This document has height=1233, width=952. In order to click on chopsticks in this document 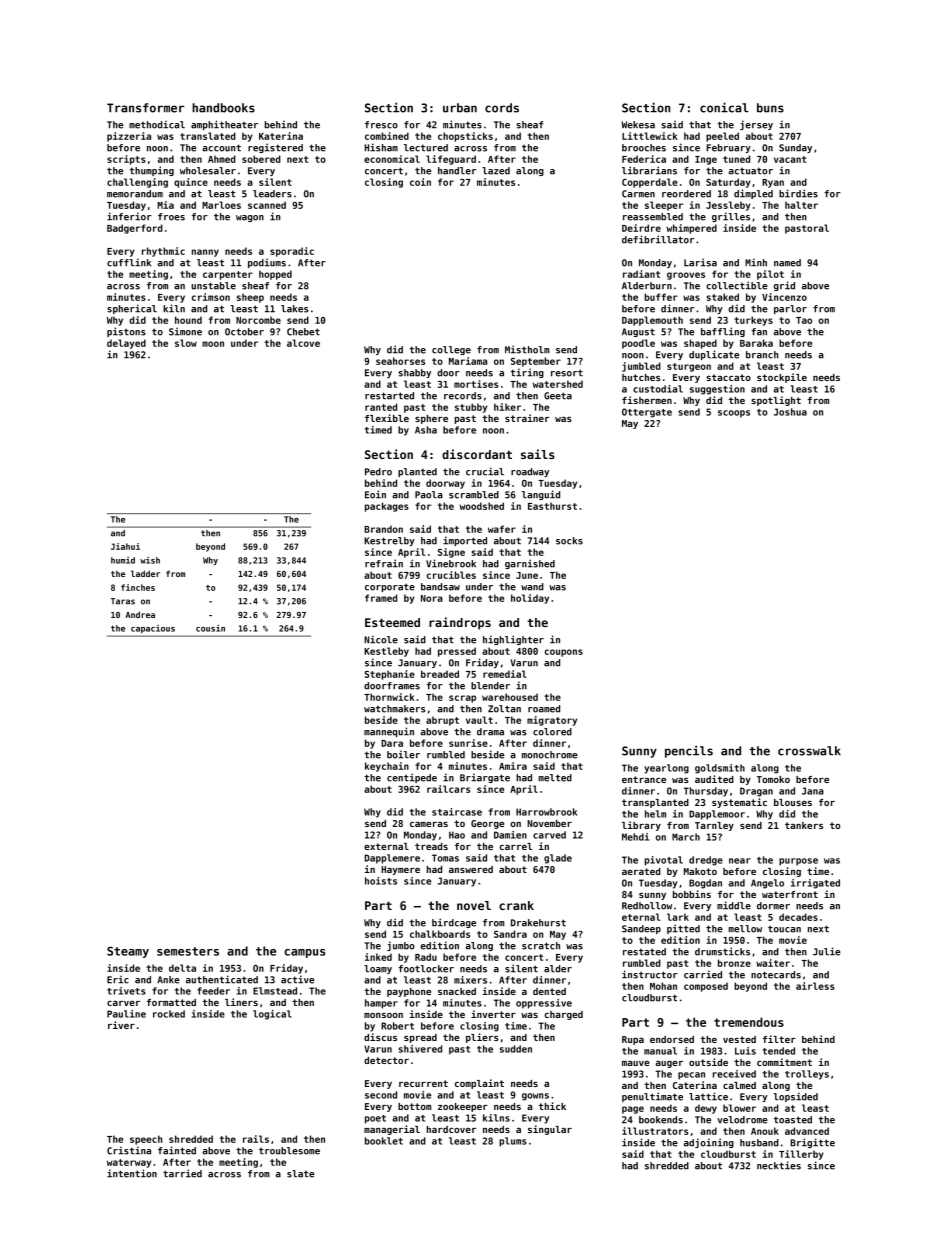, I will do `click(465, 137)`.
